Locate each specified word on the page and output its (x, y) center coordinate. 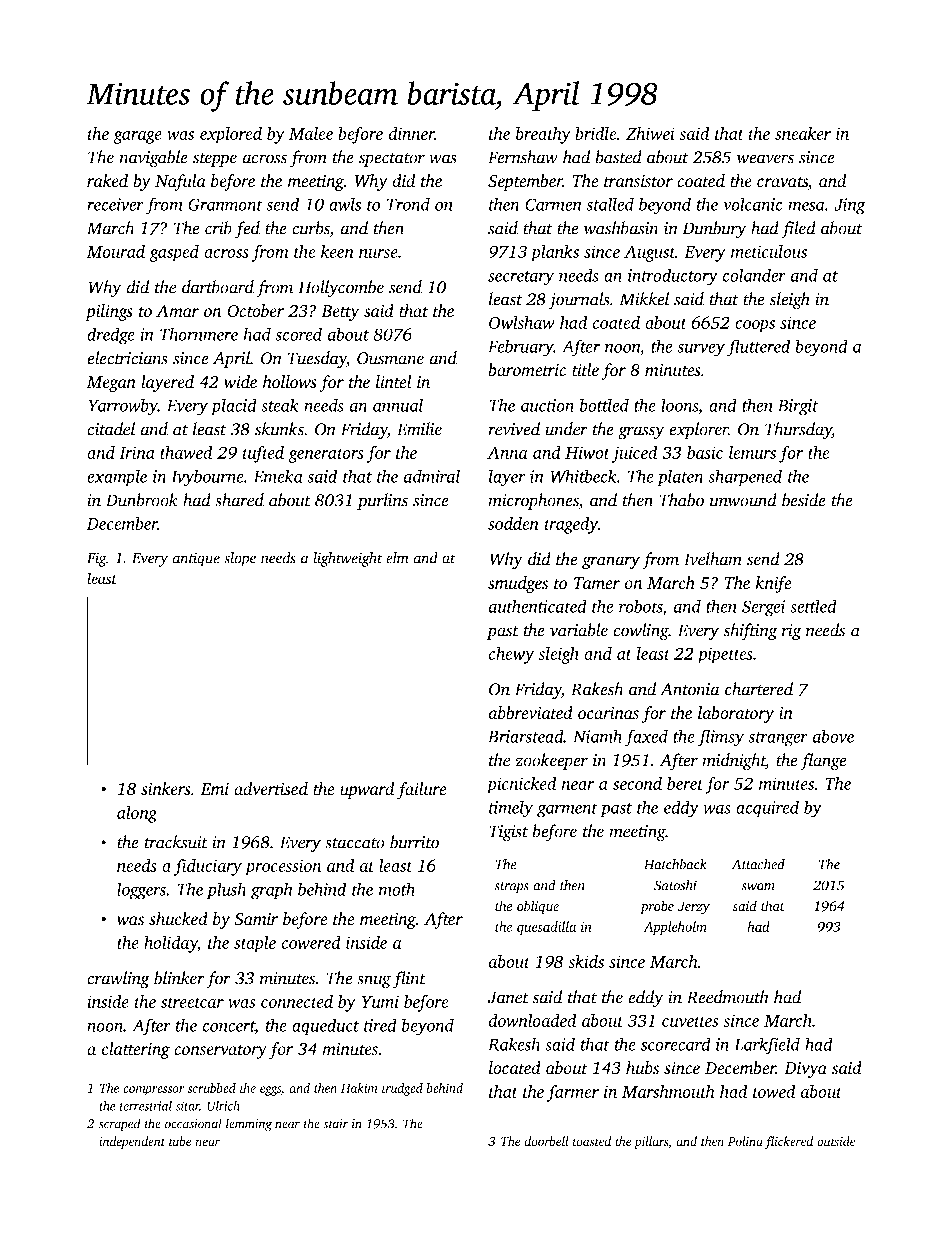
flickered (789, 1142)
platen (680, 478)
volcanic (752, 204)
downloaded (532, 1020)
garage (137, 137)
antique (196, 559)
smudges (518, 584)
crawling (118, 980)
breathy (543, 135)
